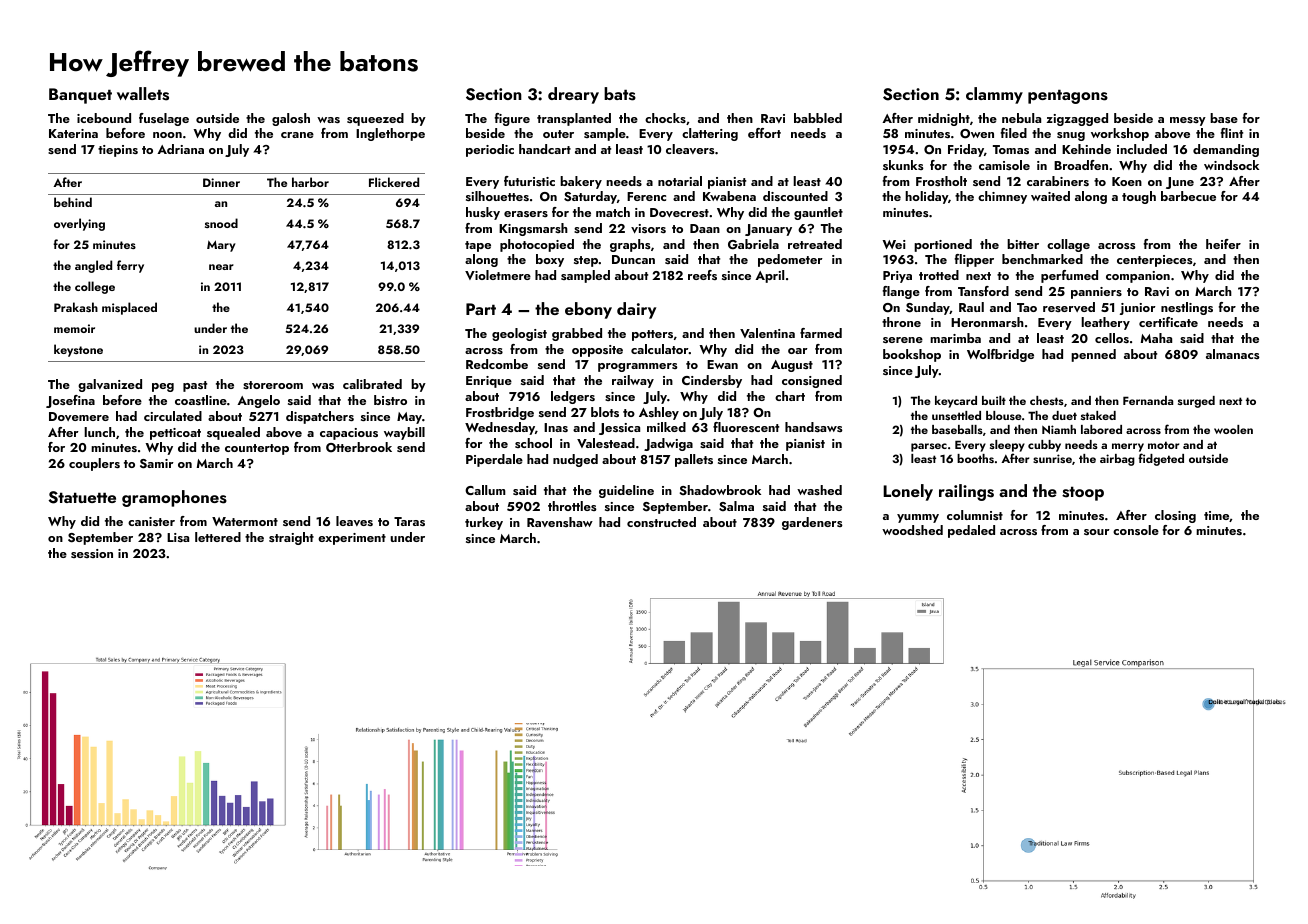 Image resolution: width=1308 pixels, height=924 pixels. Describe the element at coordinates (994, 95) in the document. I see `clammy` at that location.
